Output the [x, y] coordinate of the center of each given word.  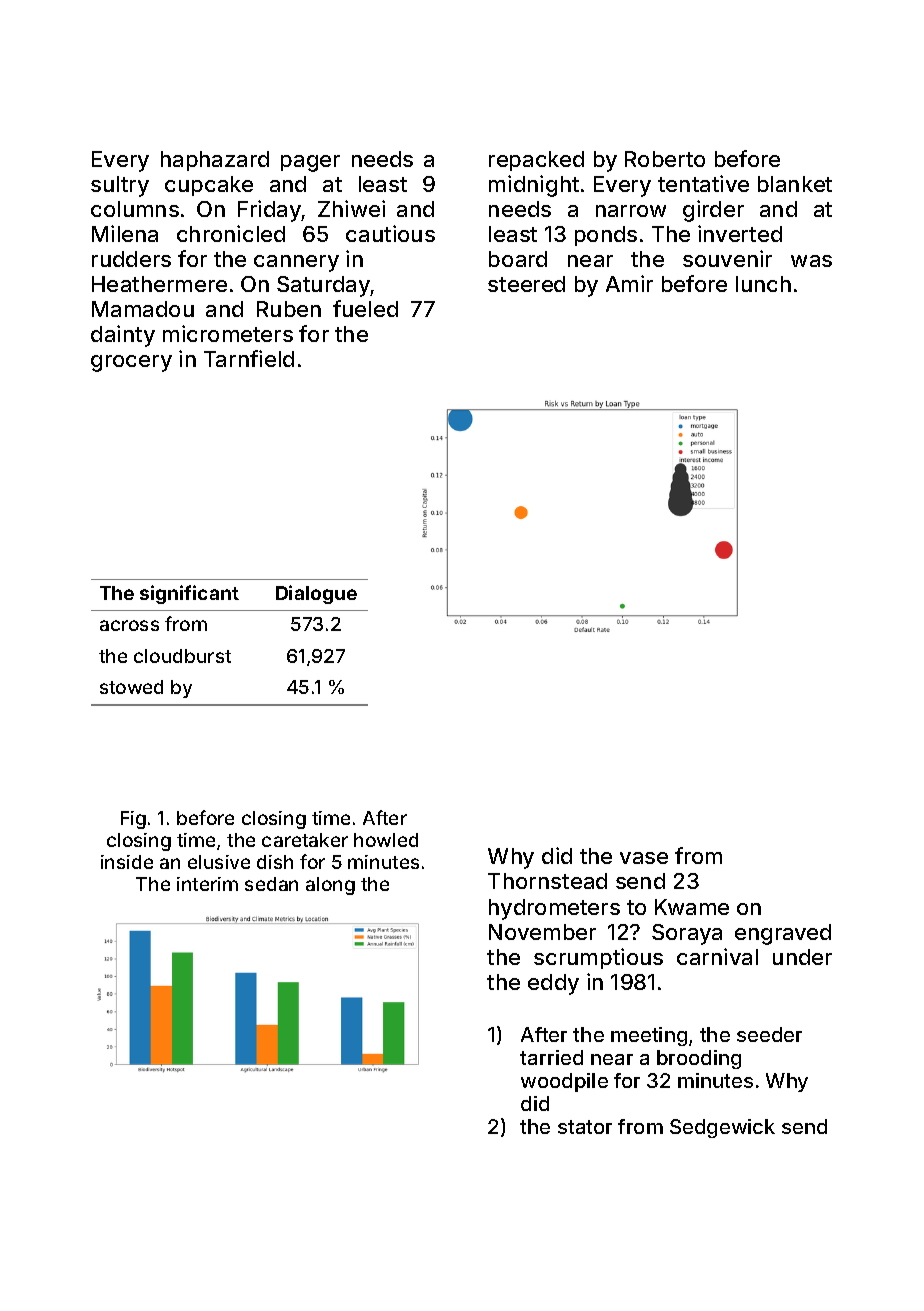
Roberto [665, 159]
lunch [763, 284]
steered [526, 284]
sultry [120, 186]
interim [207, 884]
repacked [536, 161]
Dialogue [316, 594]
